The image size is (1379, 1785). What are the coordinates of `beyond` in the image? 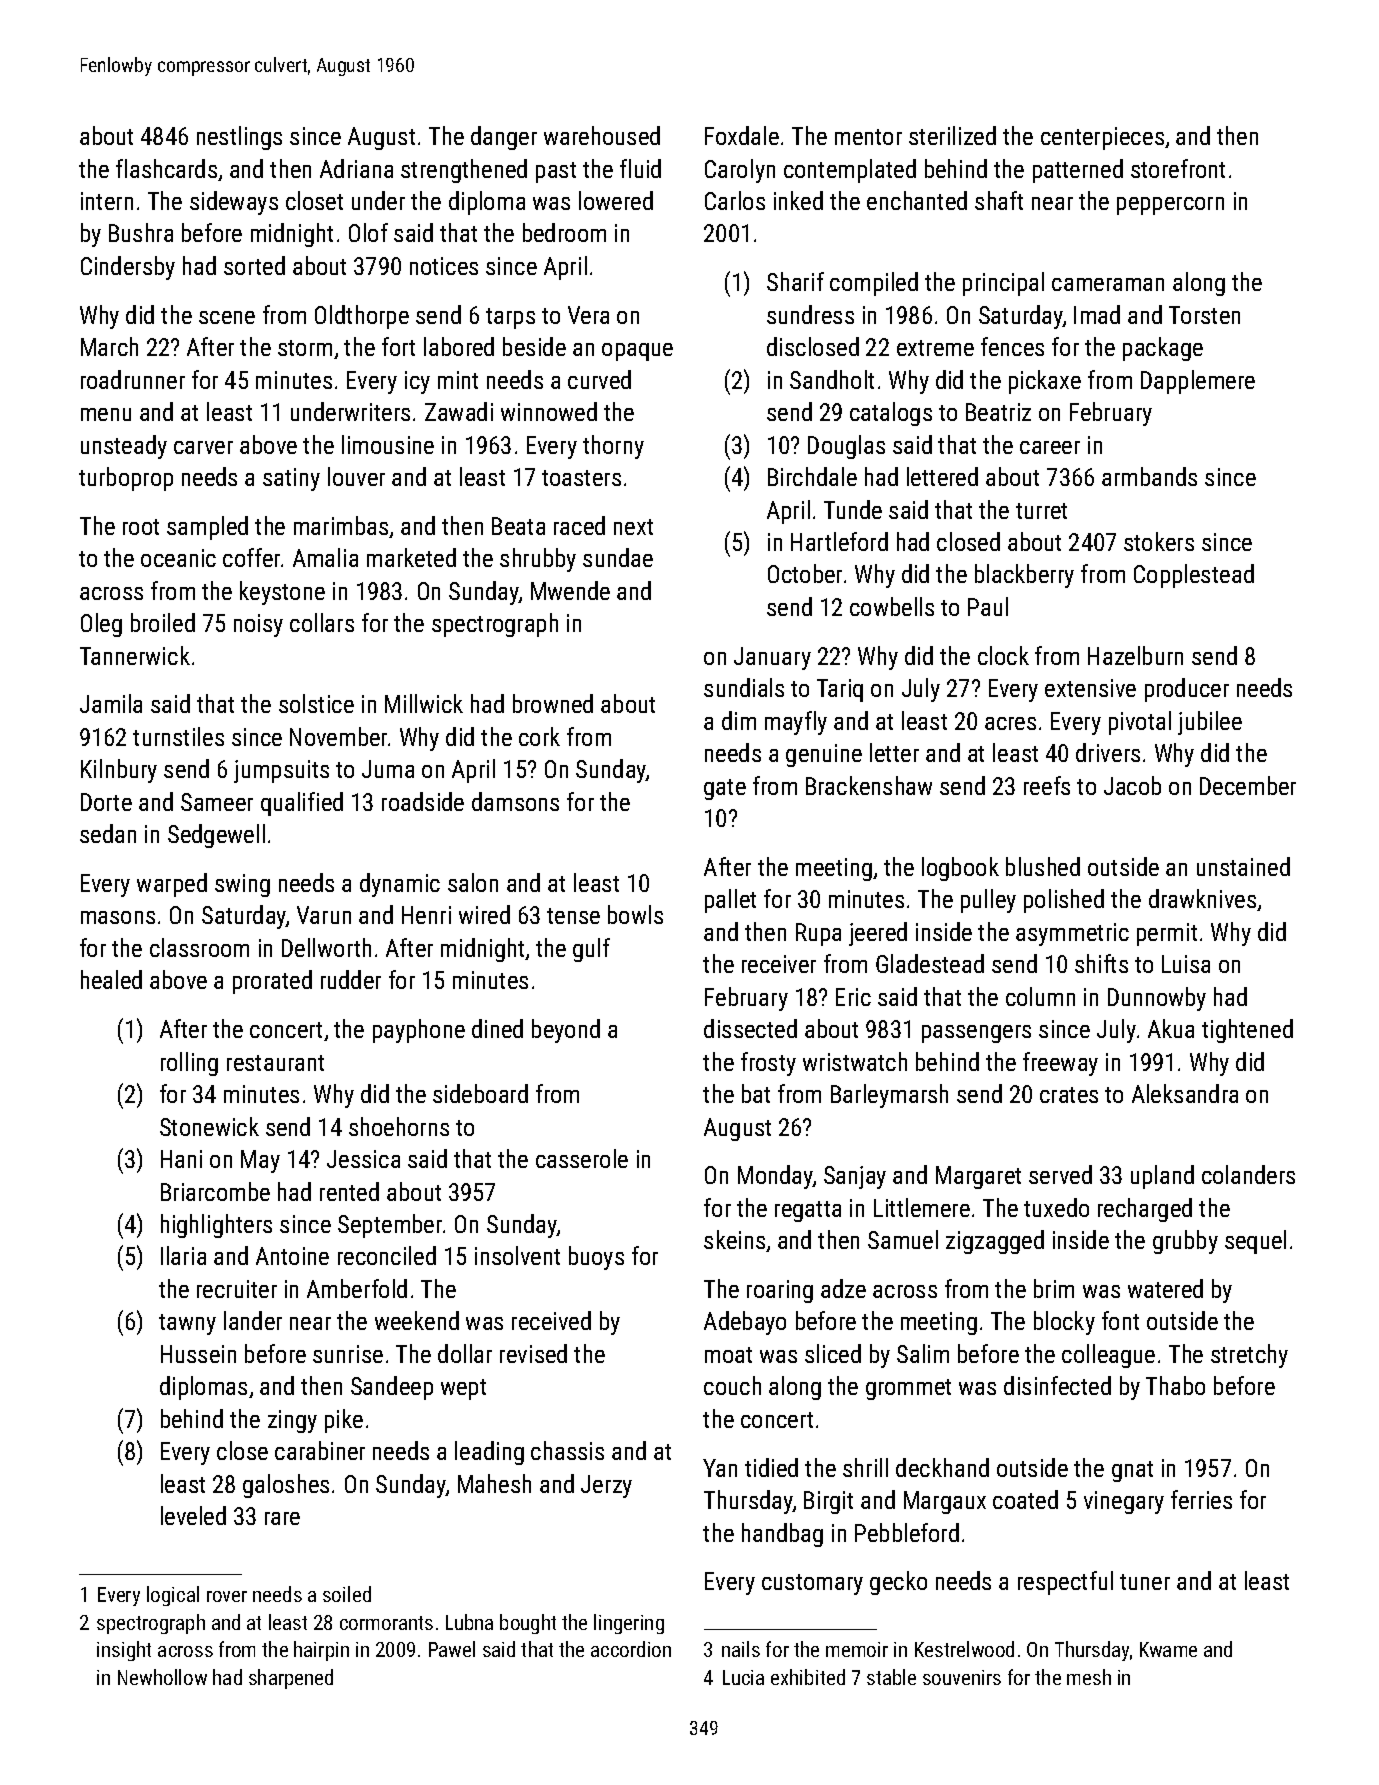 It's located at (566, 1031).
